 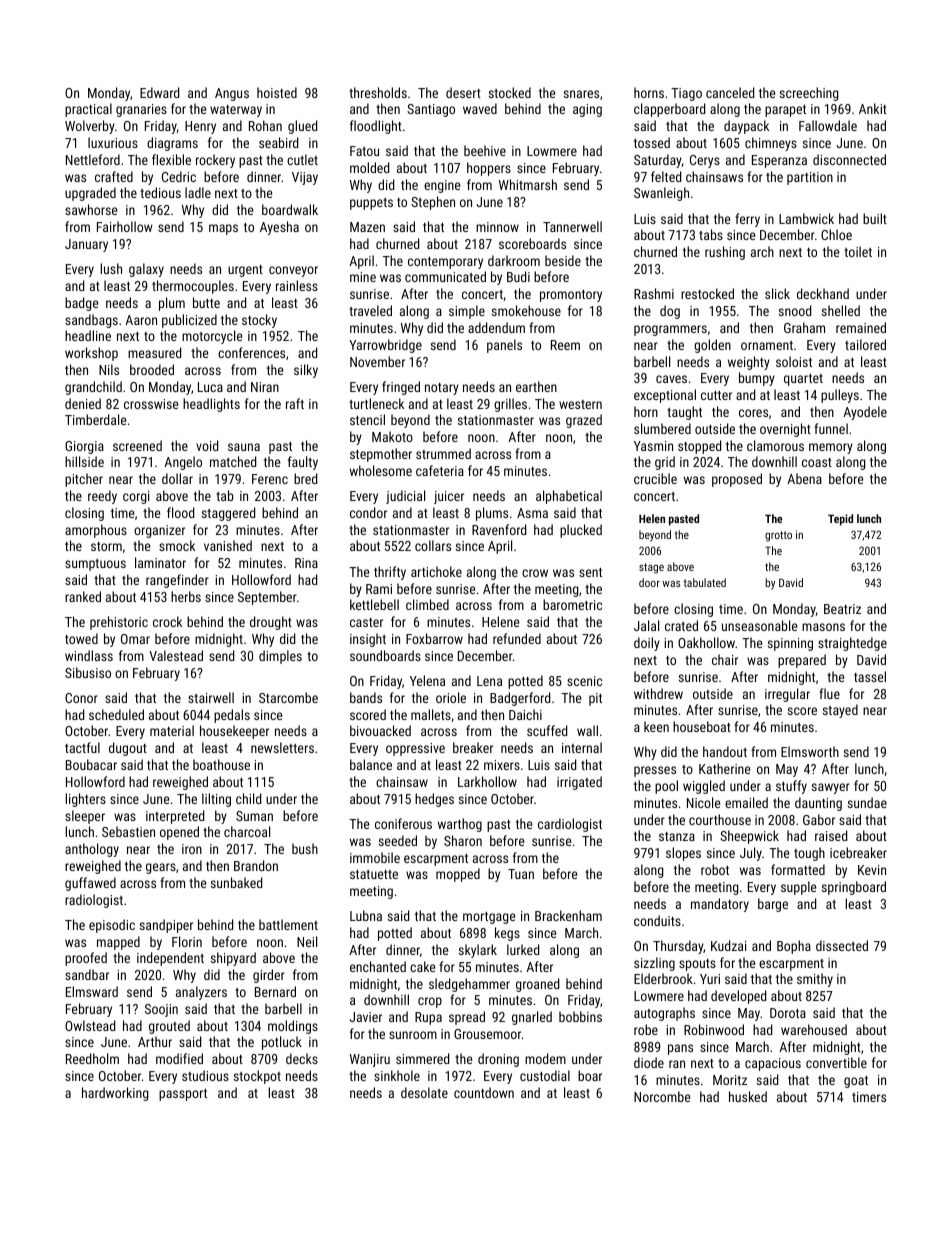 What do you see at coordinates (725, 751) in the page?
I see `handout` at bounding box center [725, 751].
